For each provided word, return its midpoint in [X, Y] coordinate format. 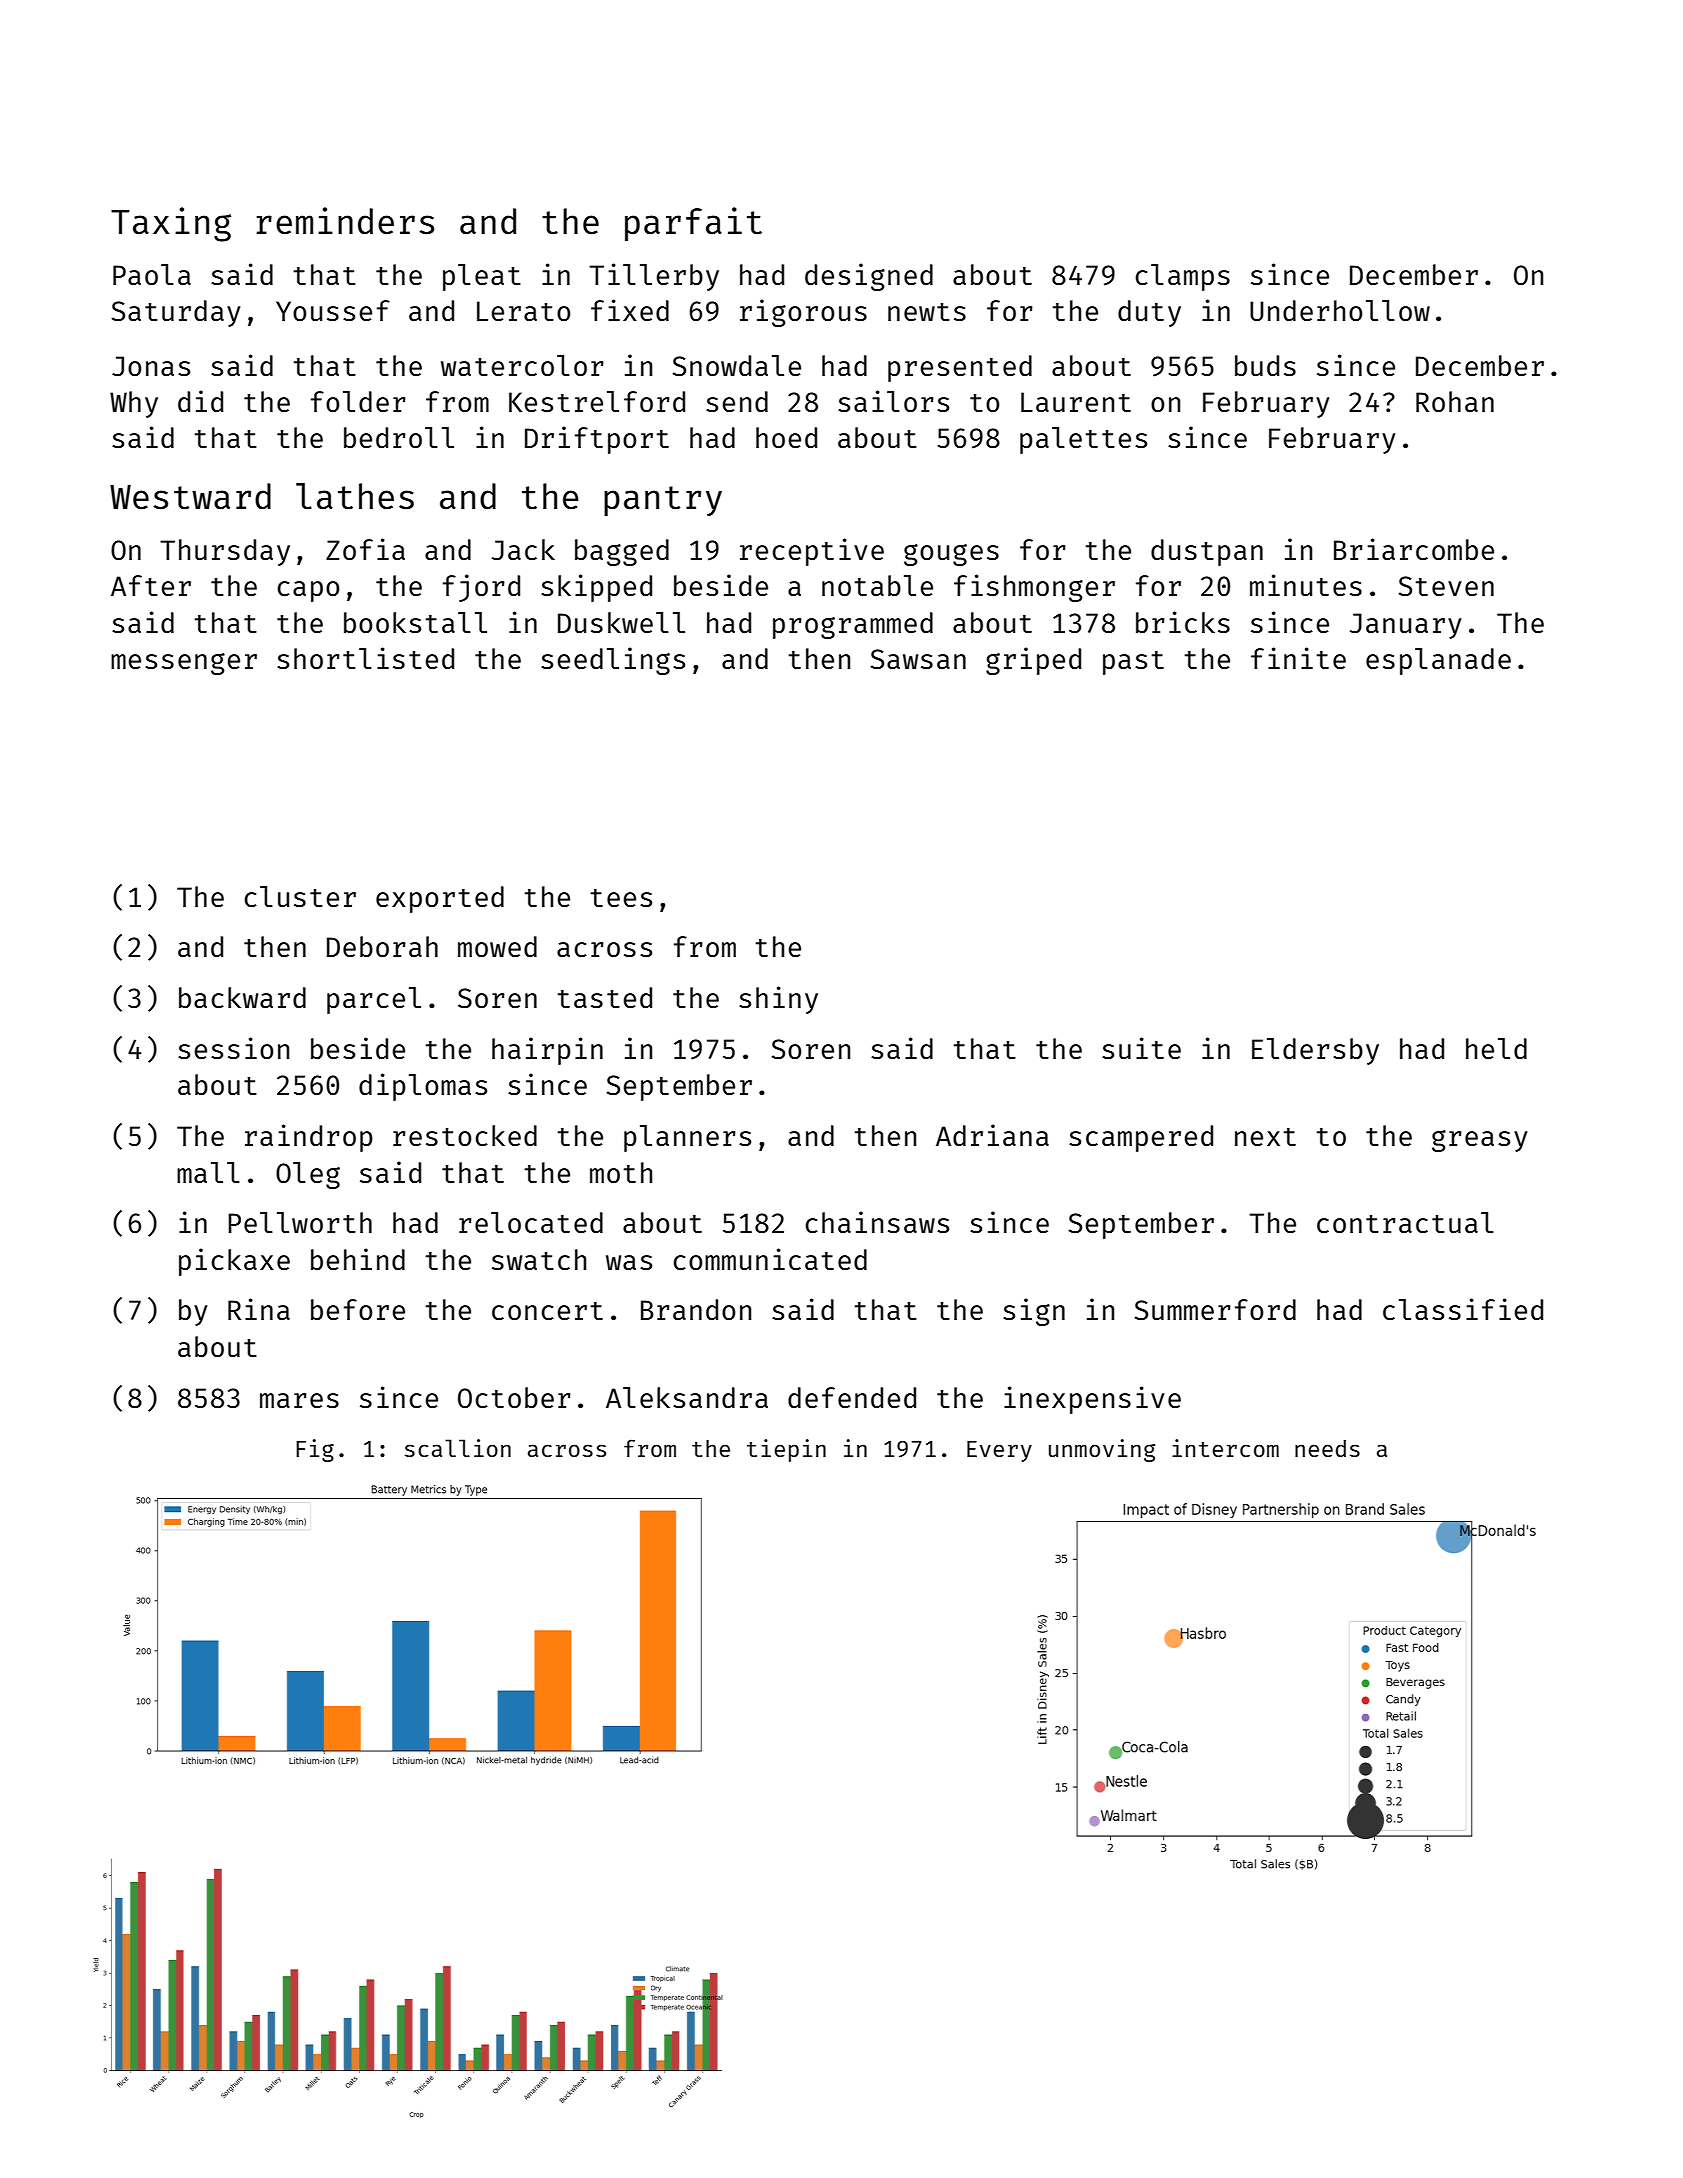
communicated [770, 1259]
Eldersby [1315, 1051]
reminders [345, 221]
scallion [458, 1448]
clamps [1182, 277]
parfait [693, 224]
